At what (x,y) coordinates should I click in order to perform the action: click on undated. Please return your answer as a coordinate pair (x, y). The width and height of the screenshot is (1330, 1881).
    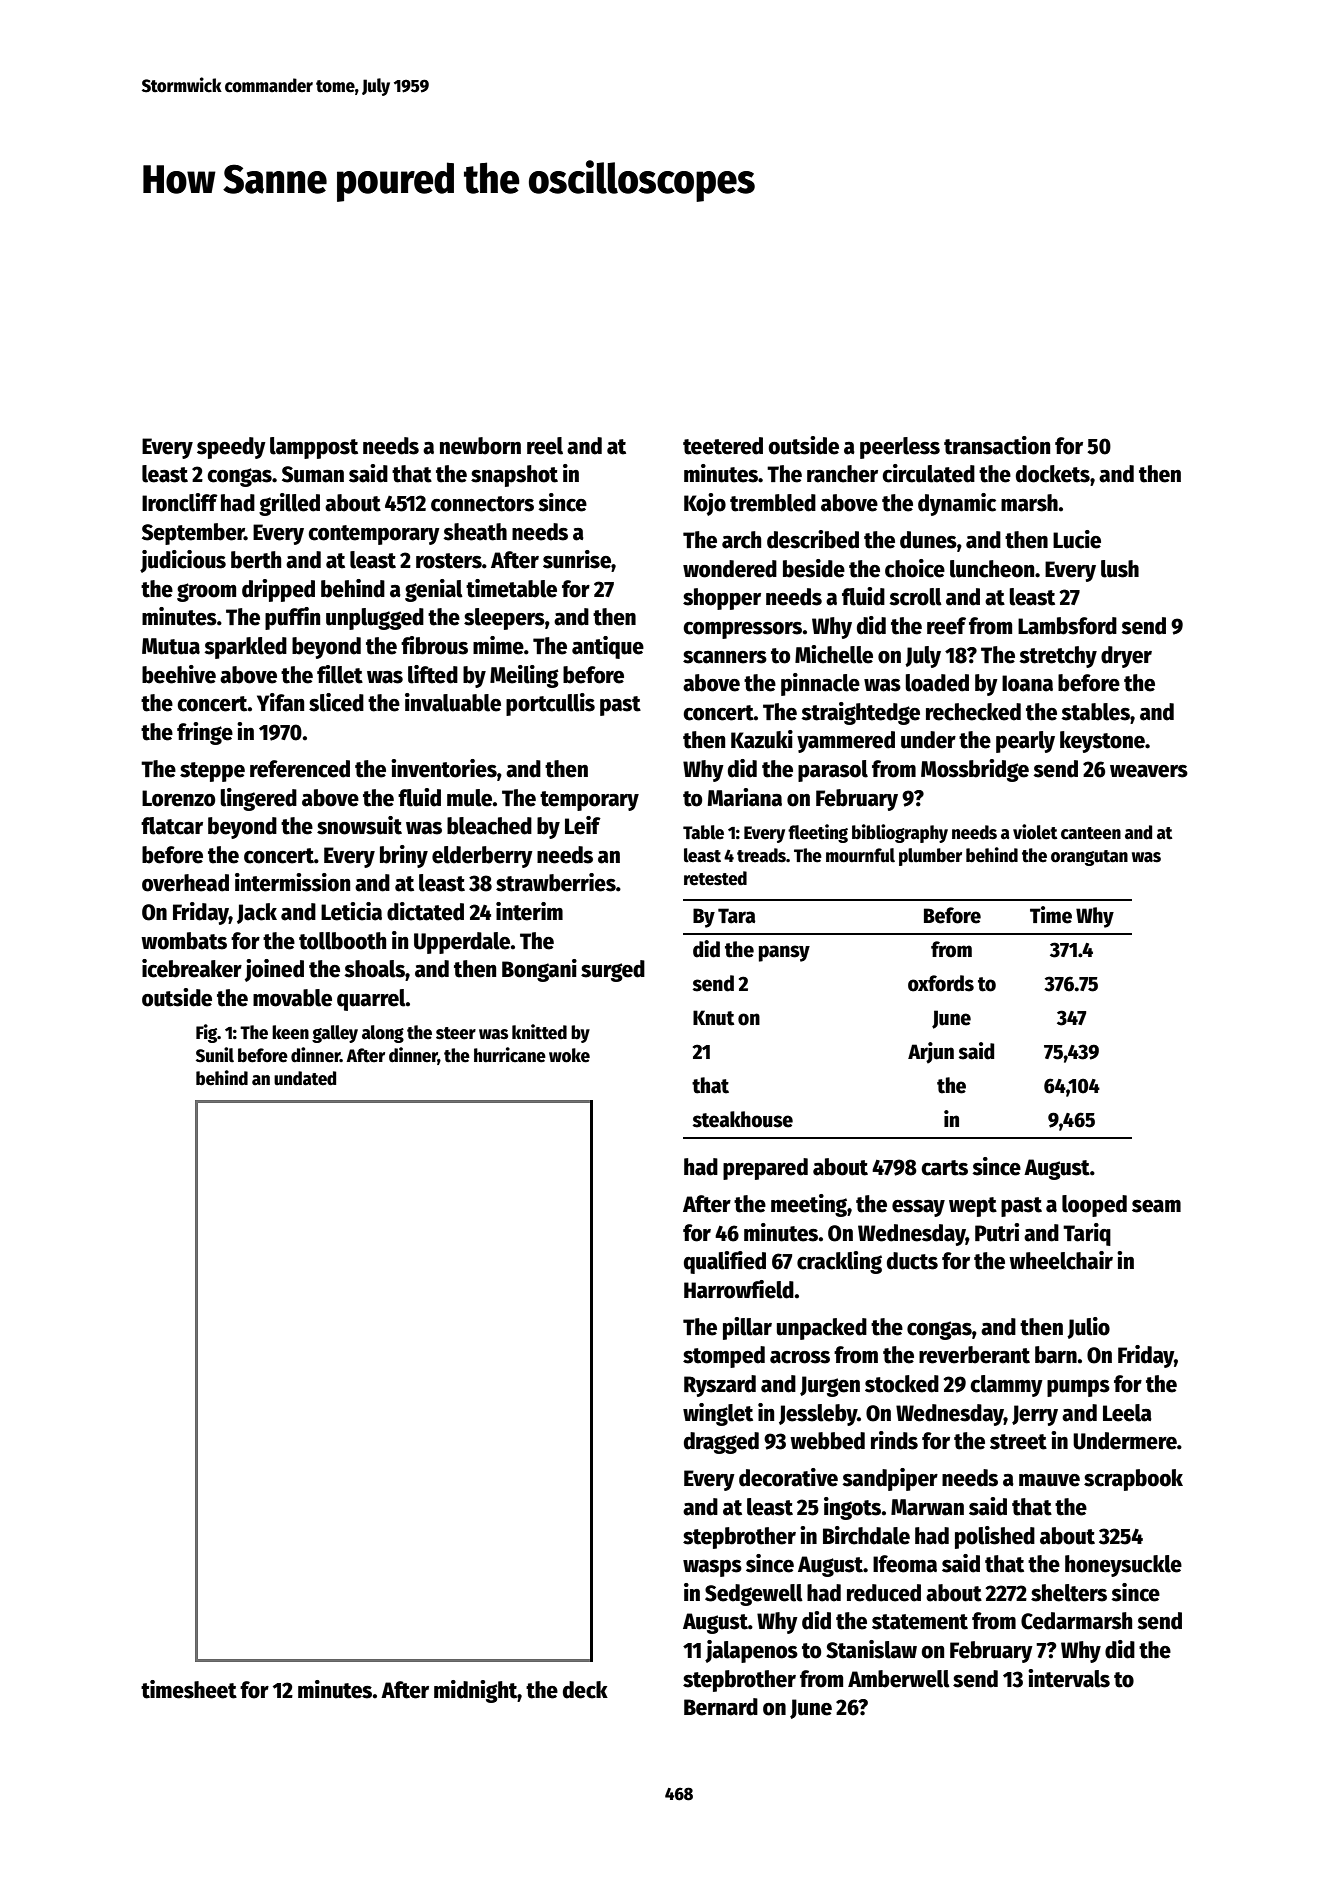
    Looking at the image, I should click on (305, 1078).
